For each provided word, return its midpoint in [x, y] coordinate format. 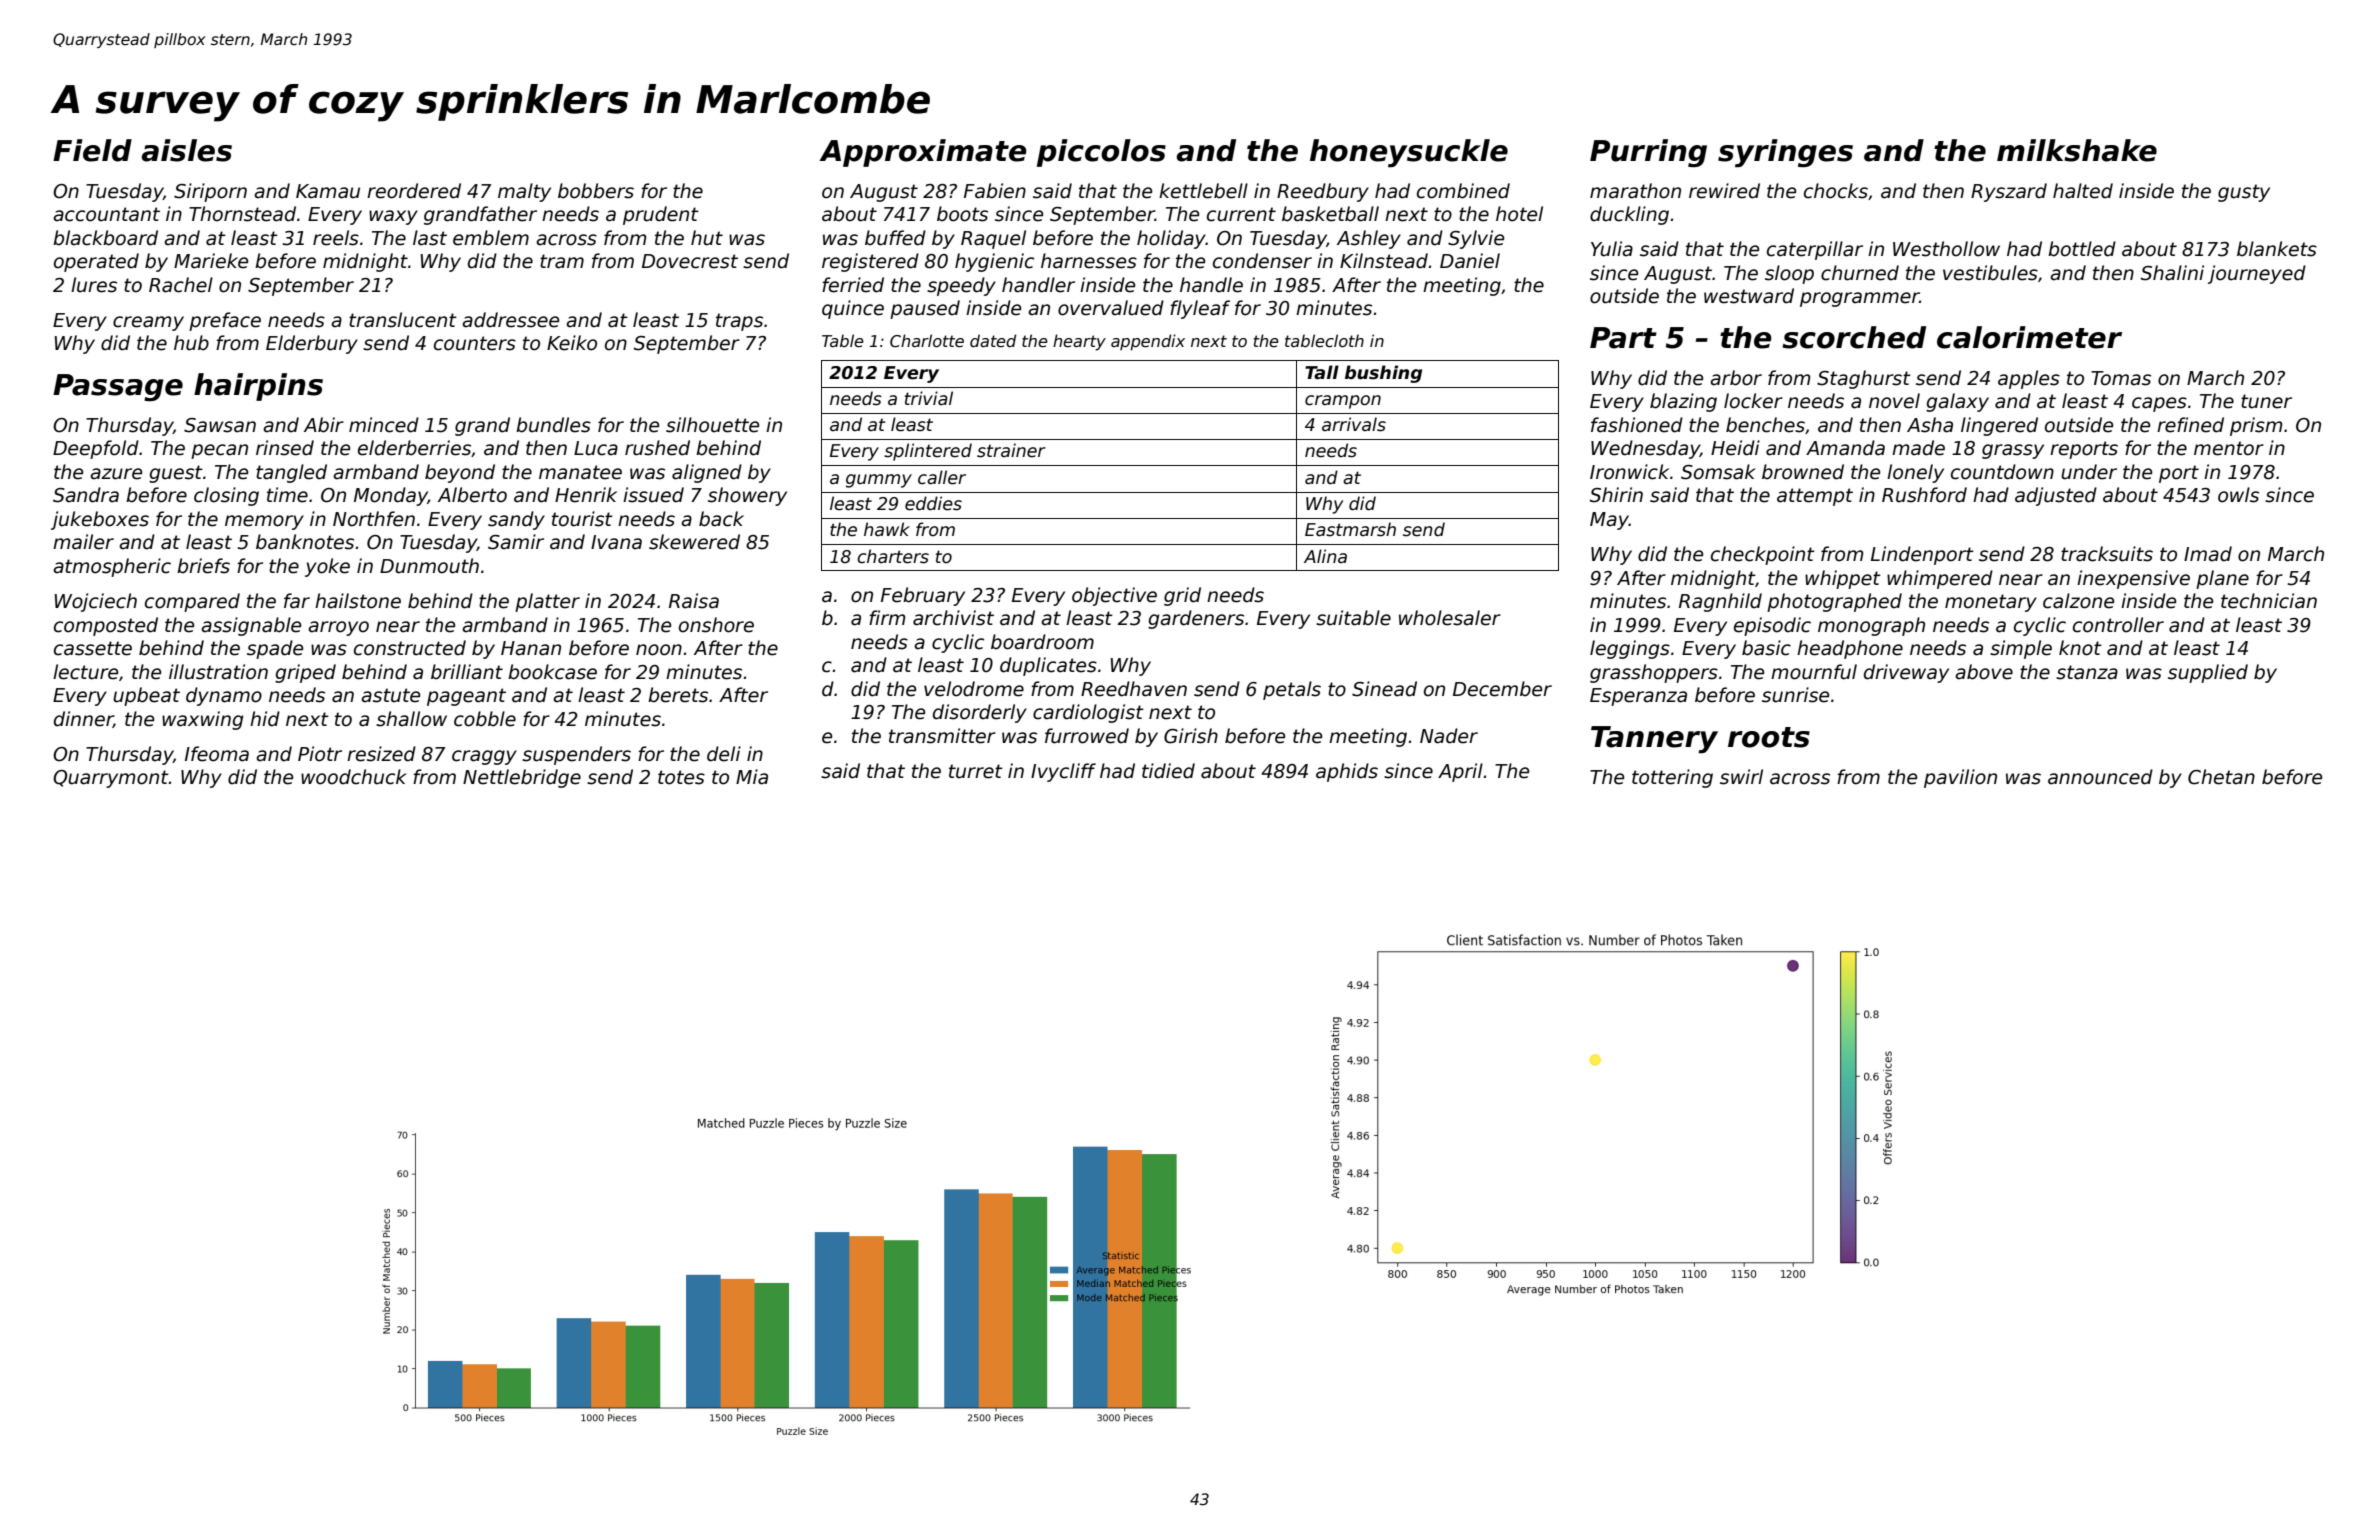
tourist [582, 519]
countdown [2002, 472]
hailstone [358, 601]
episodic [1772, 626]
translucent [403, 320]
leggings [1630, 649]
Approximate [923, 153]
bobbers [596, 191]
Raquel [993, 239]
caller [942, 477]
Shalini [2172, 273]
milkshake [2077, 150]
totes [681, 777]
